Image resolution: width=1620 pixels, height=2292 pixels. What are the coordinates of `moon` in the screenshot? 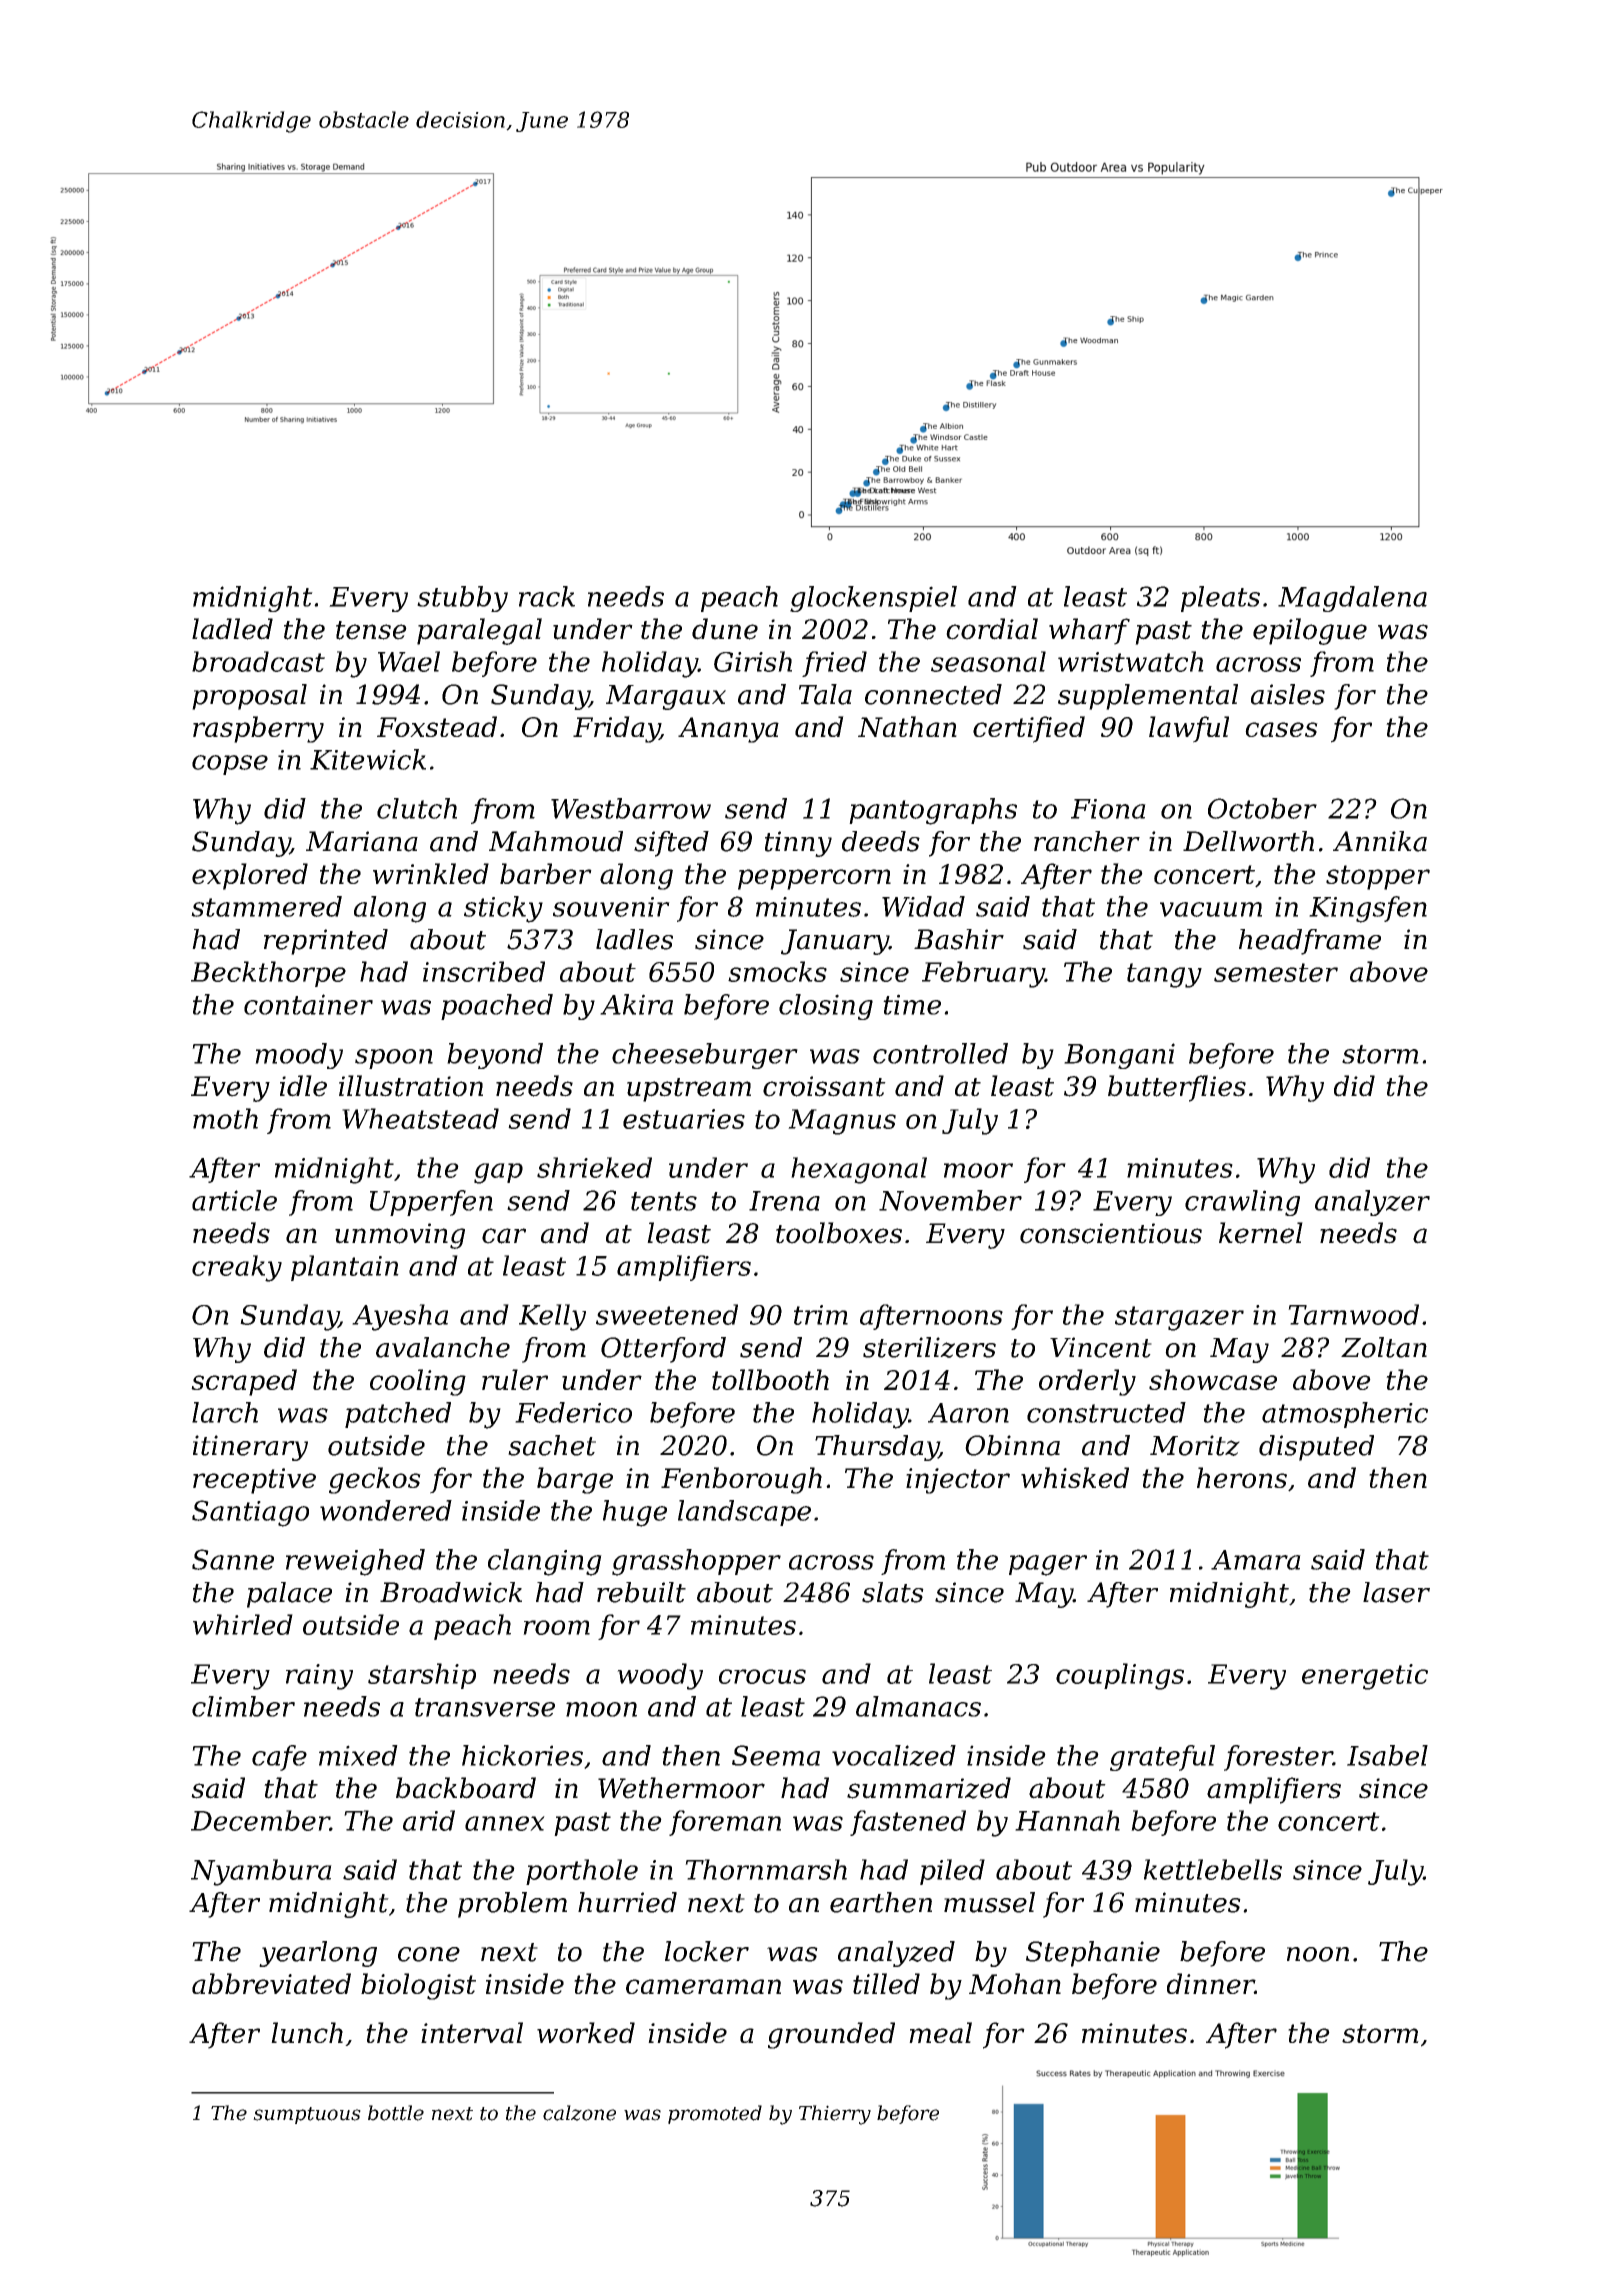 It's located at (601, 1709).
